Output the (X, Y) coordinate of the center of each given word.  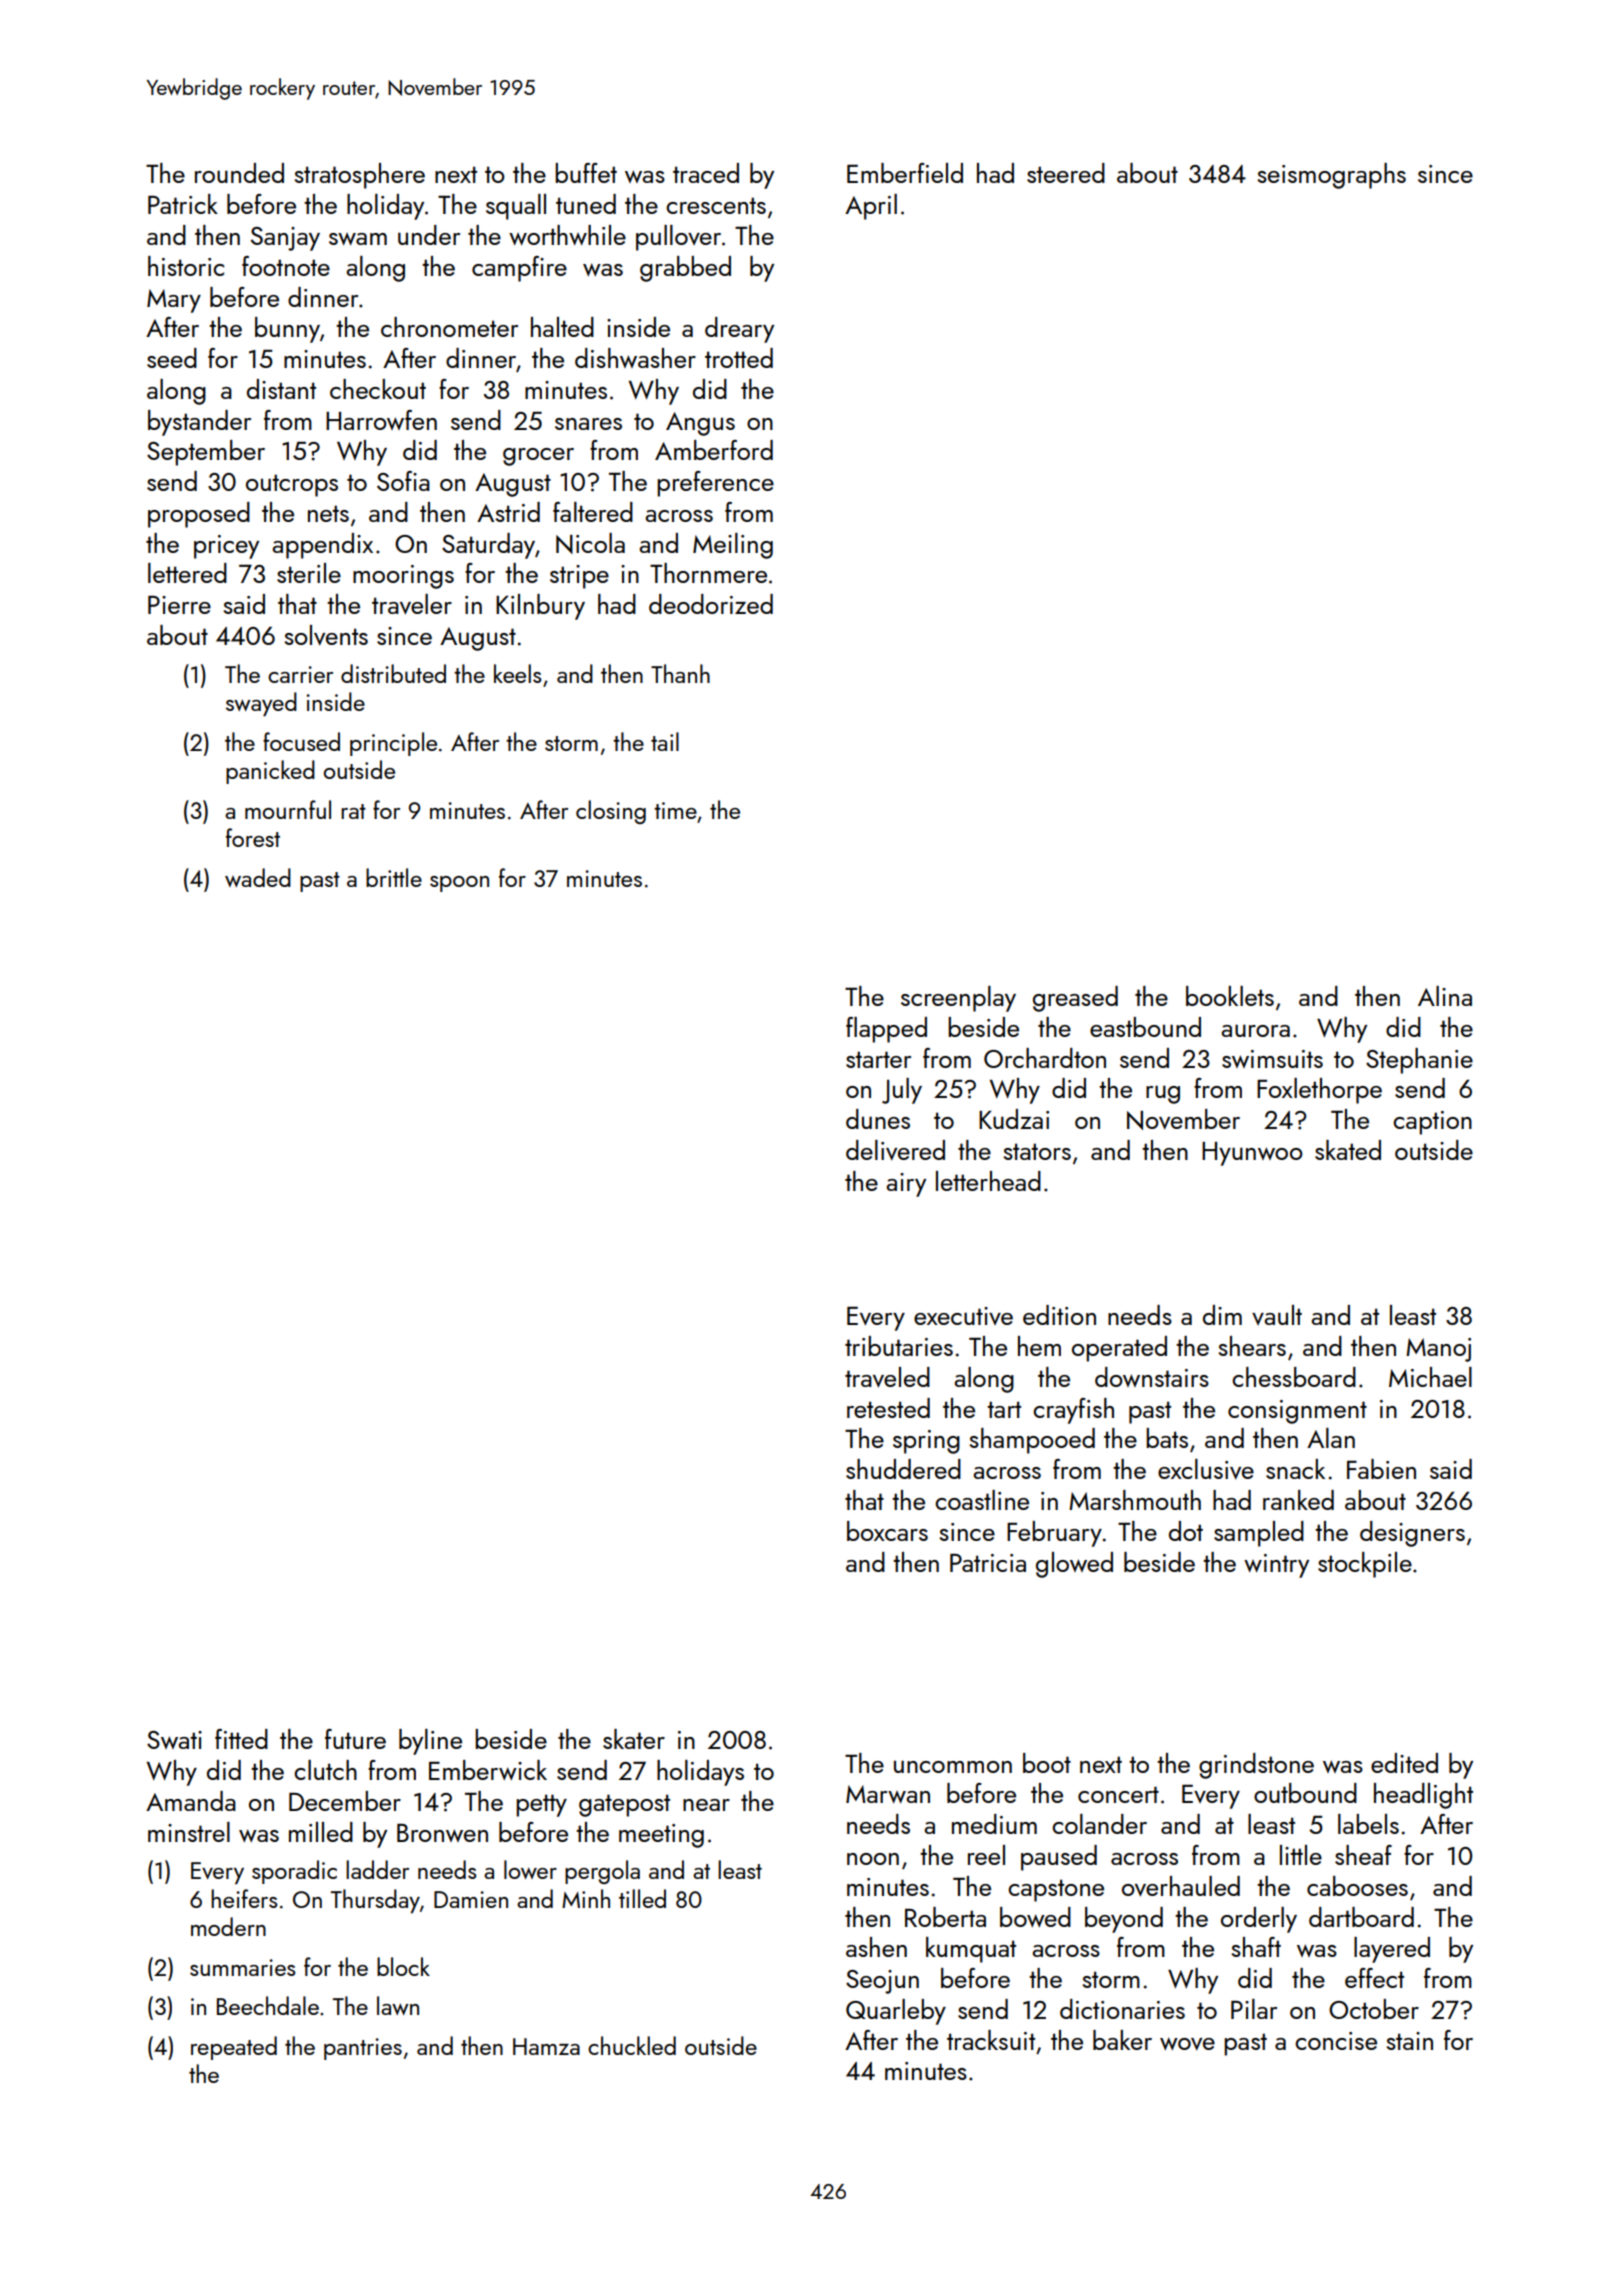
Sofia (403, 481)
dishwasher (635, 358)
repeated (234, 2048)
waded (258, 877)
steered (1066, 173)
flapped (886, 1030)
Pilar (1254, 2009)
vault (1277, 1315)
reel (986, 1855)
